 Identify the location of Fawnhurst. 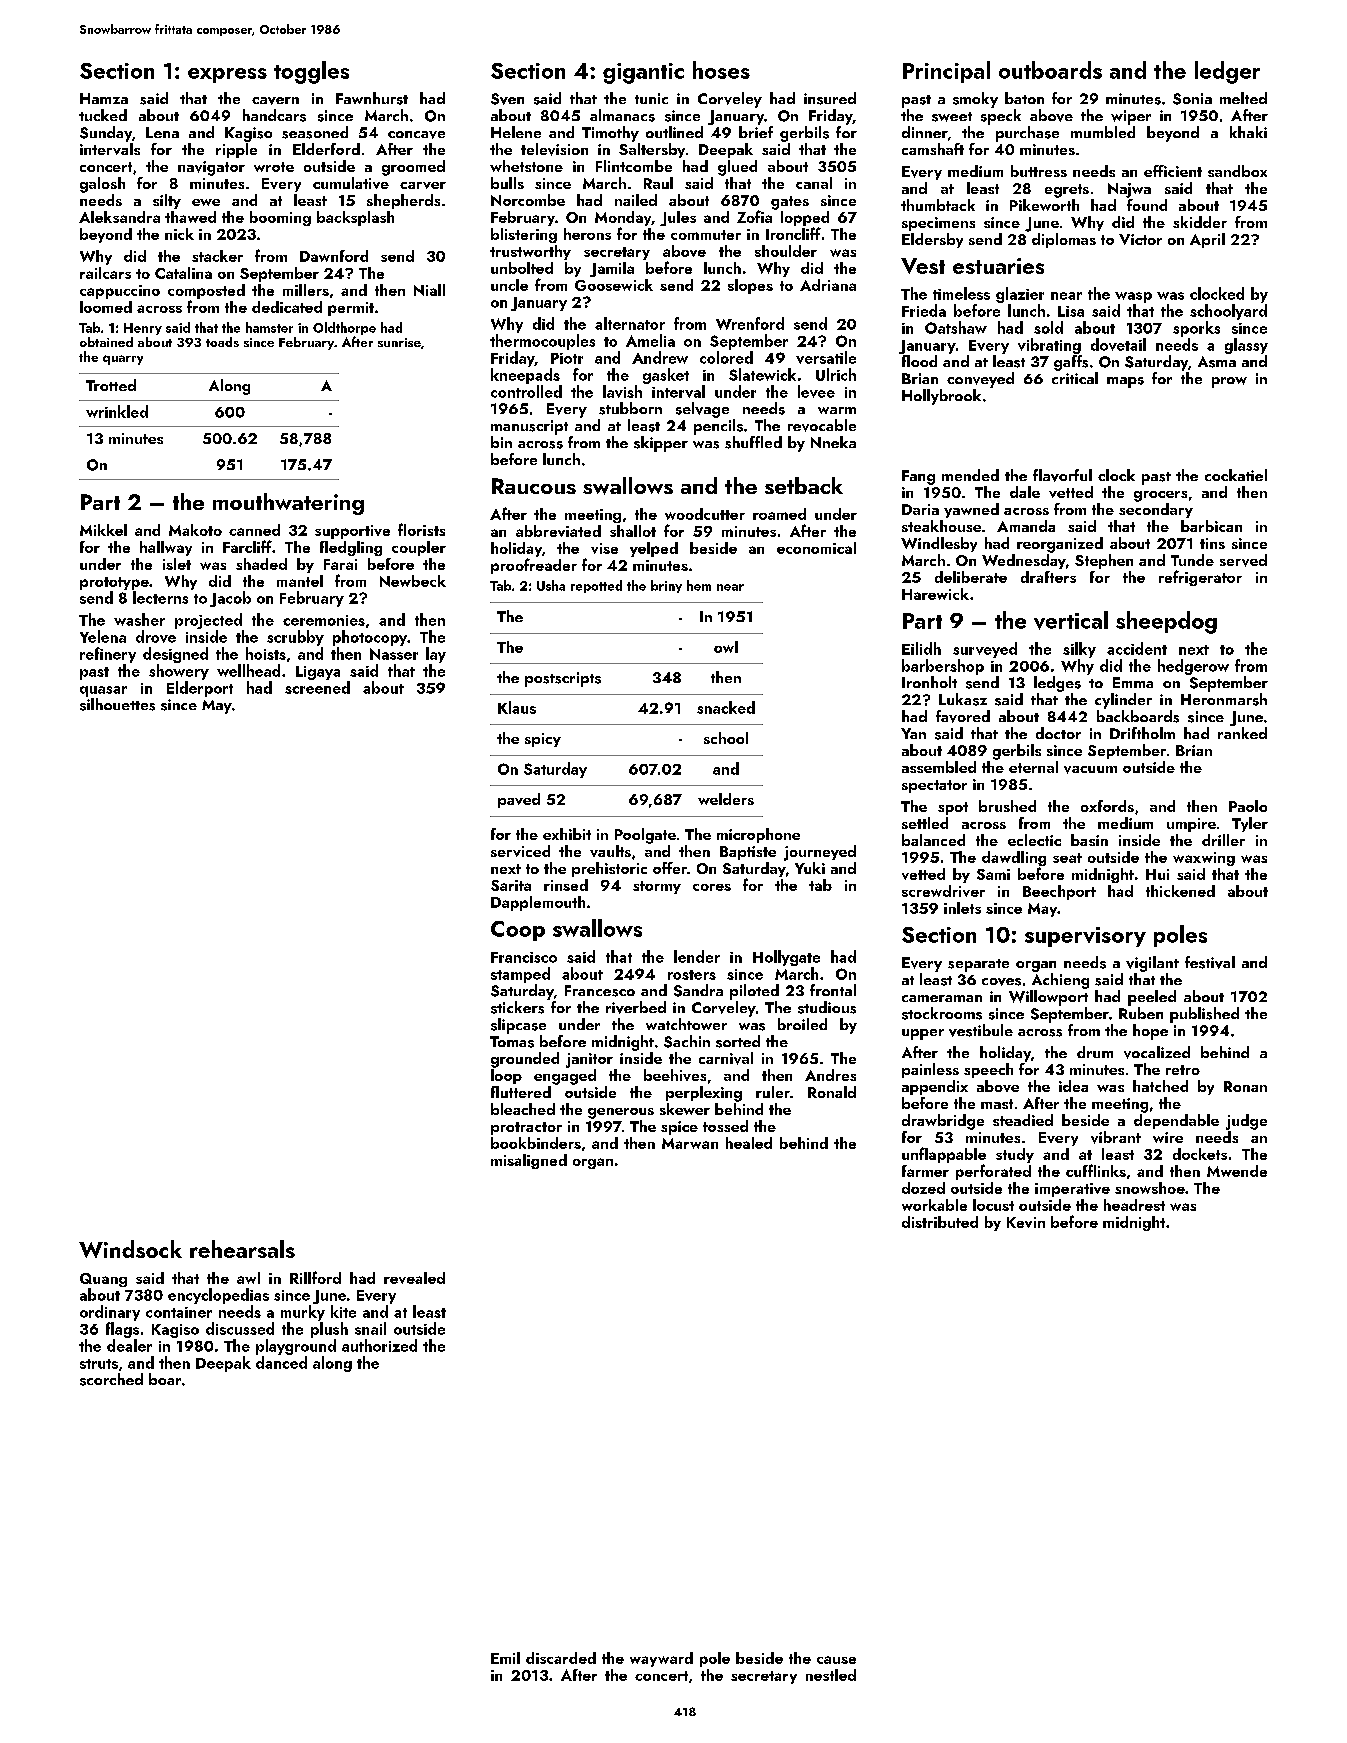
(372, 98).
